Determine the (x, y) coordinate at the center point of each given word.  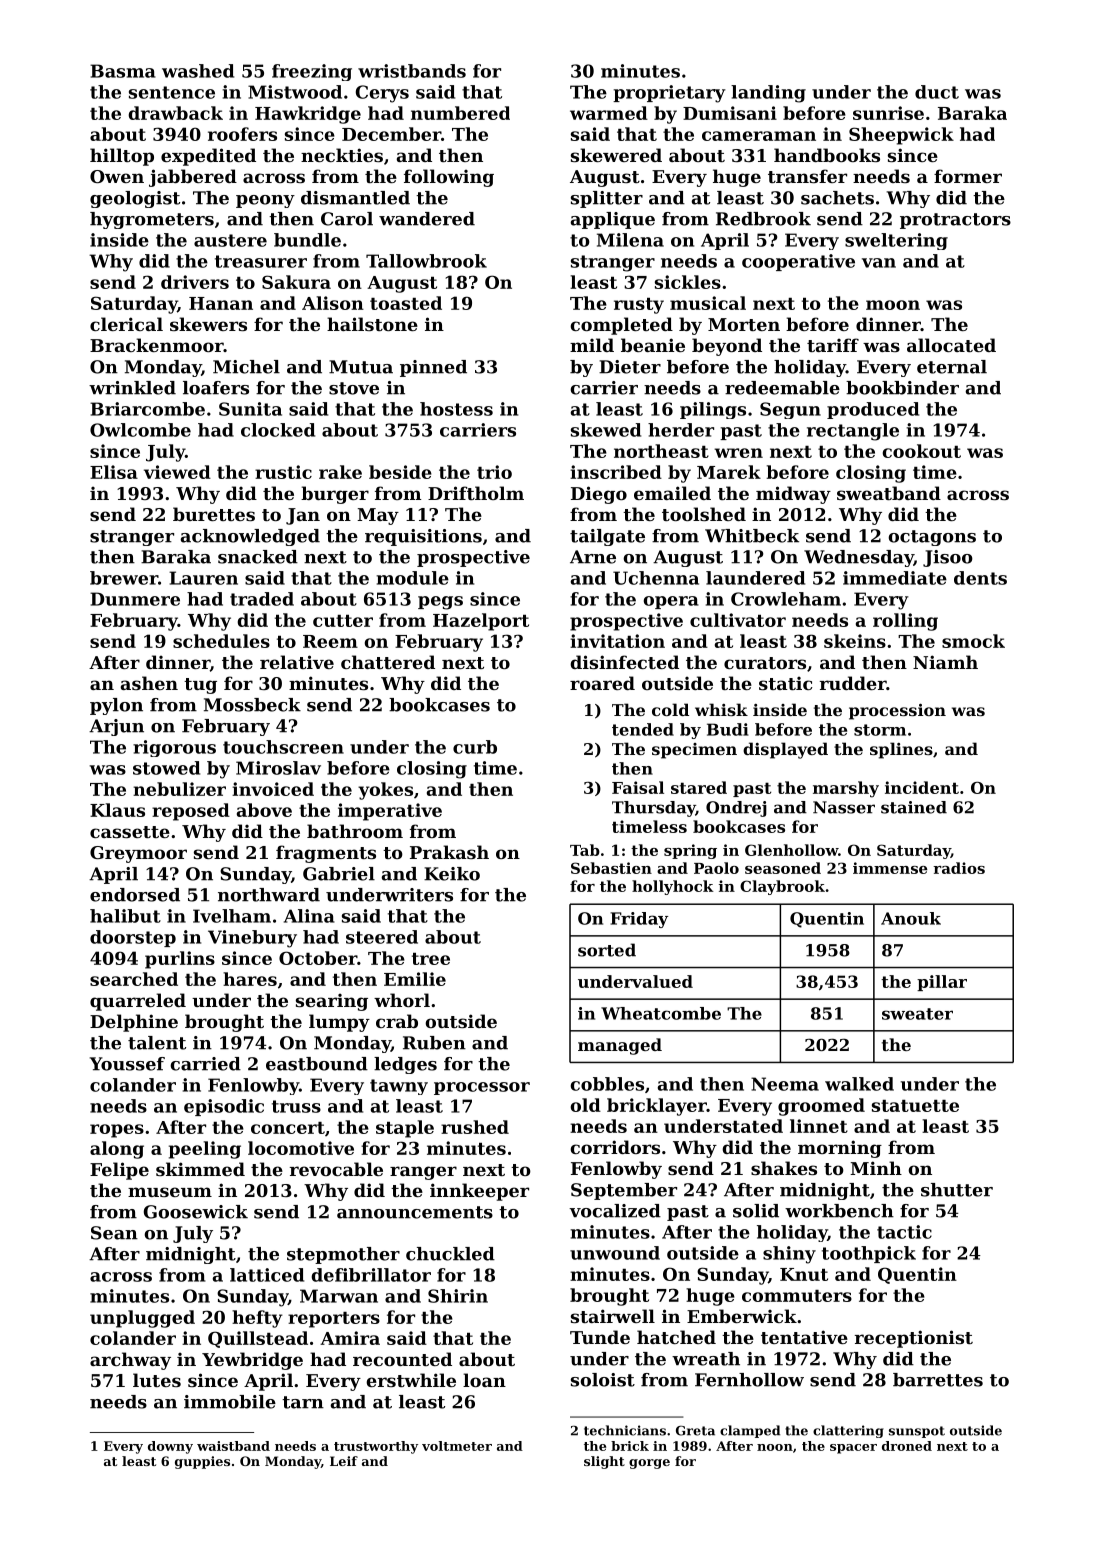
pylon (116, 706)
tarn (303, 1402)
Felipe (119, 1171)
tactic (904, 1232)
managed (620, 1046)
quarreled (138, 1002)
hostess (456, 409)
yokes (385, 791)
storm (880, 730)
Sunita (250, 409)
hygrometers (152, 220)
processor (482, 1088)
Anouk (911, 918)
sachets (837, 198)
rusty (639, 306)
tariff (833, 345)
